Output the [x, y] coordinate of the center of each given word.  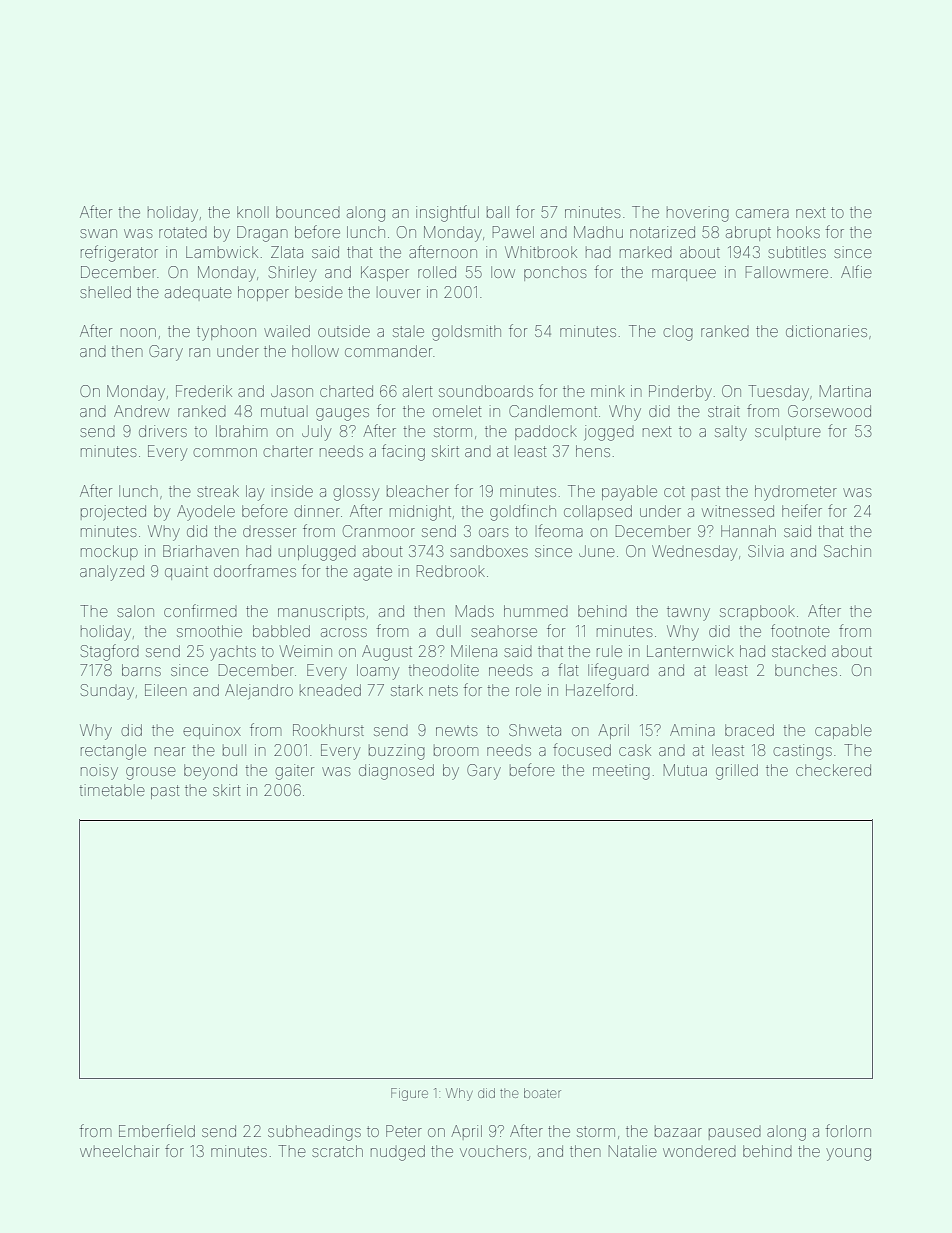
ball [498, 212]
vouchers [493, 1152]
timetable [112, 790]
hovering [698, 214]
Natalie [632, 1151]
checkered [833, 770]
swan [98, 233]
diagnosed [396, 772]
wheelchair [119, 1151]
